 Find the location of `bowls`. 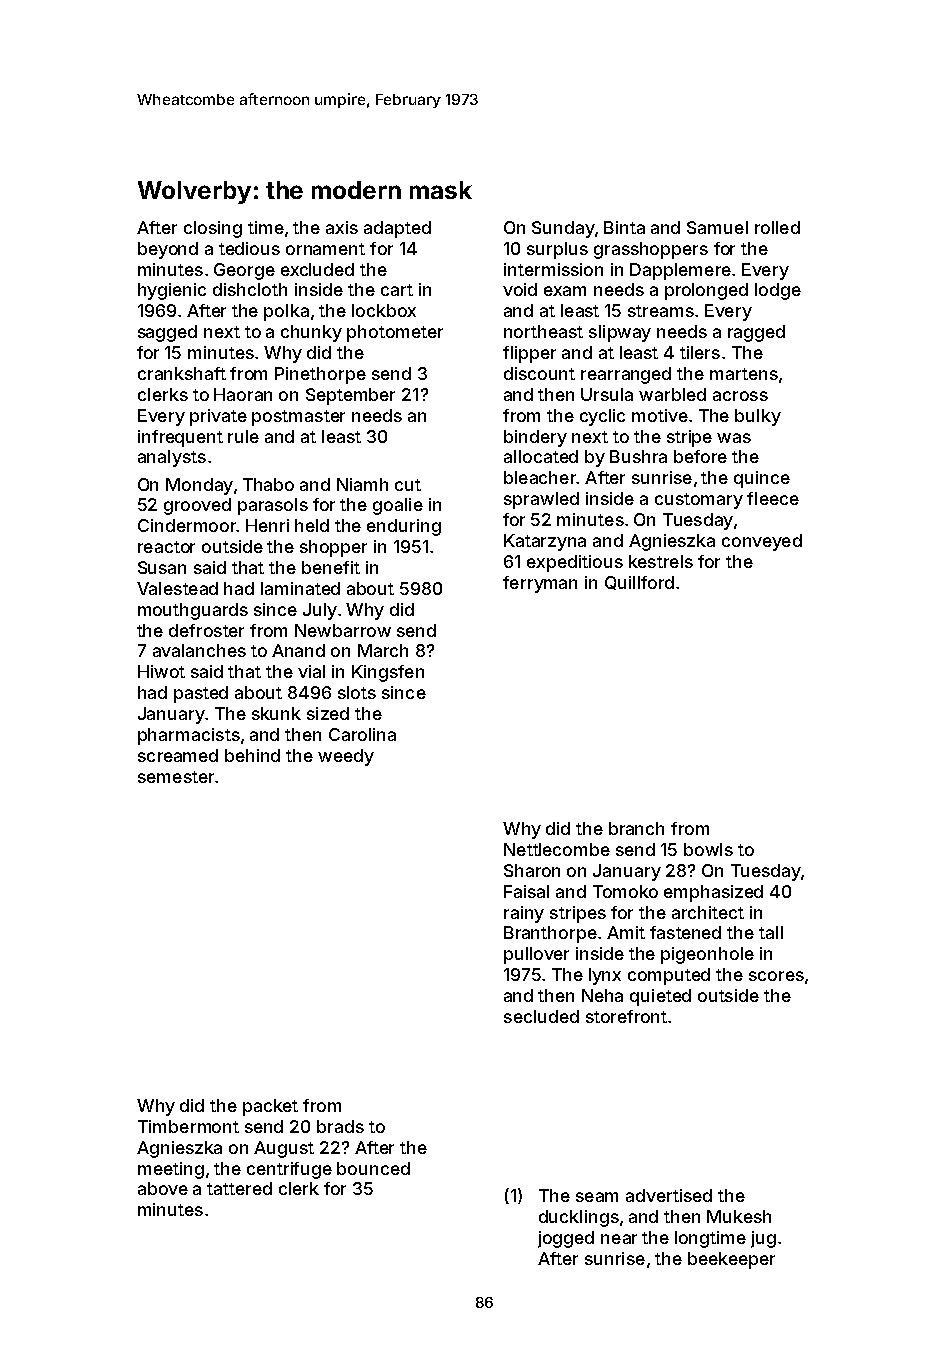

bowls is located at coordinates (708, 849).
